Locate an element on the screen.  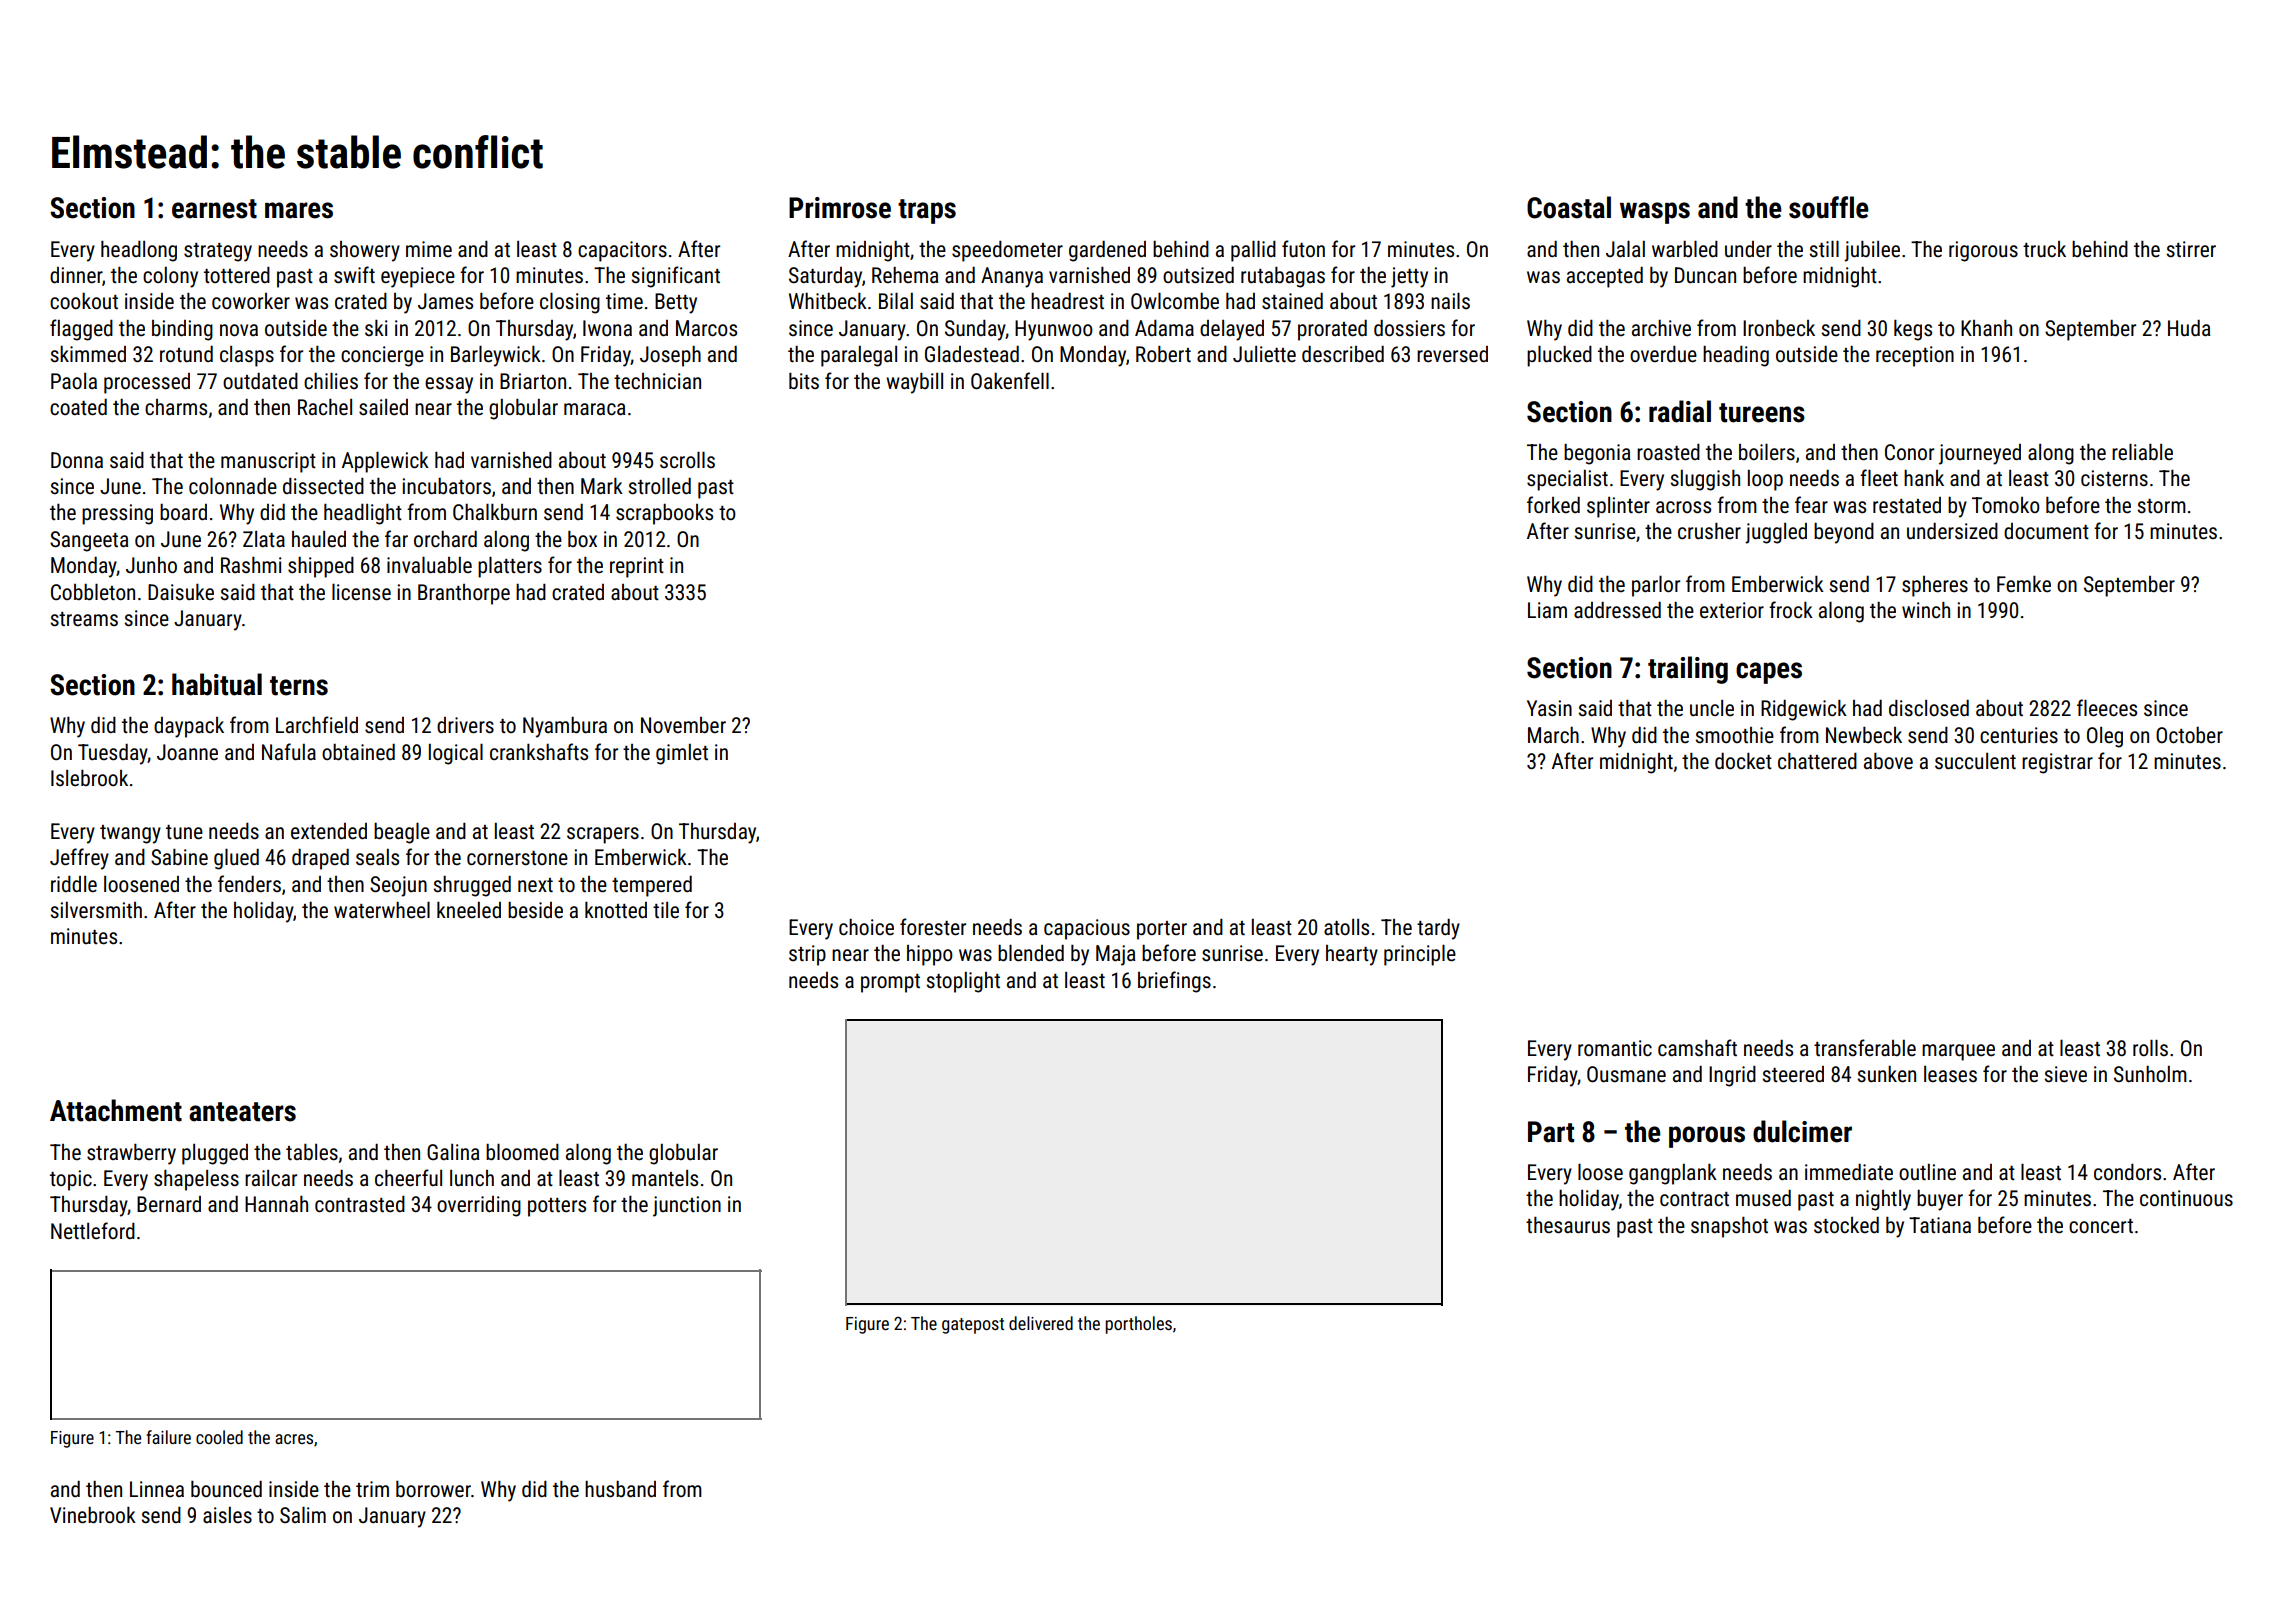
acres is located at coordinates (294, 1439).
